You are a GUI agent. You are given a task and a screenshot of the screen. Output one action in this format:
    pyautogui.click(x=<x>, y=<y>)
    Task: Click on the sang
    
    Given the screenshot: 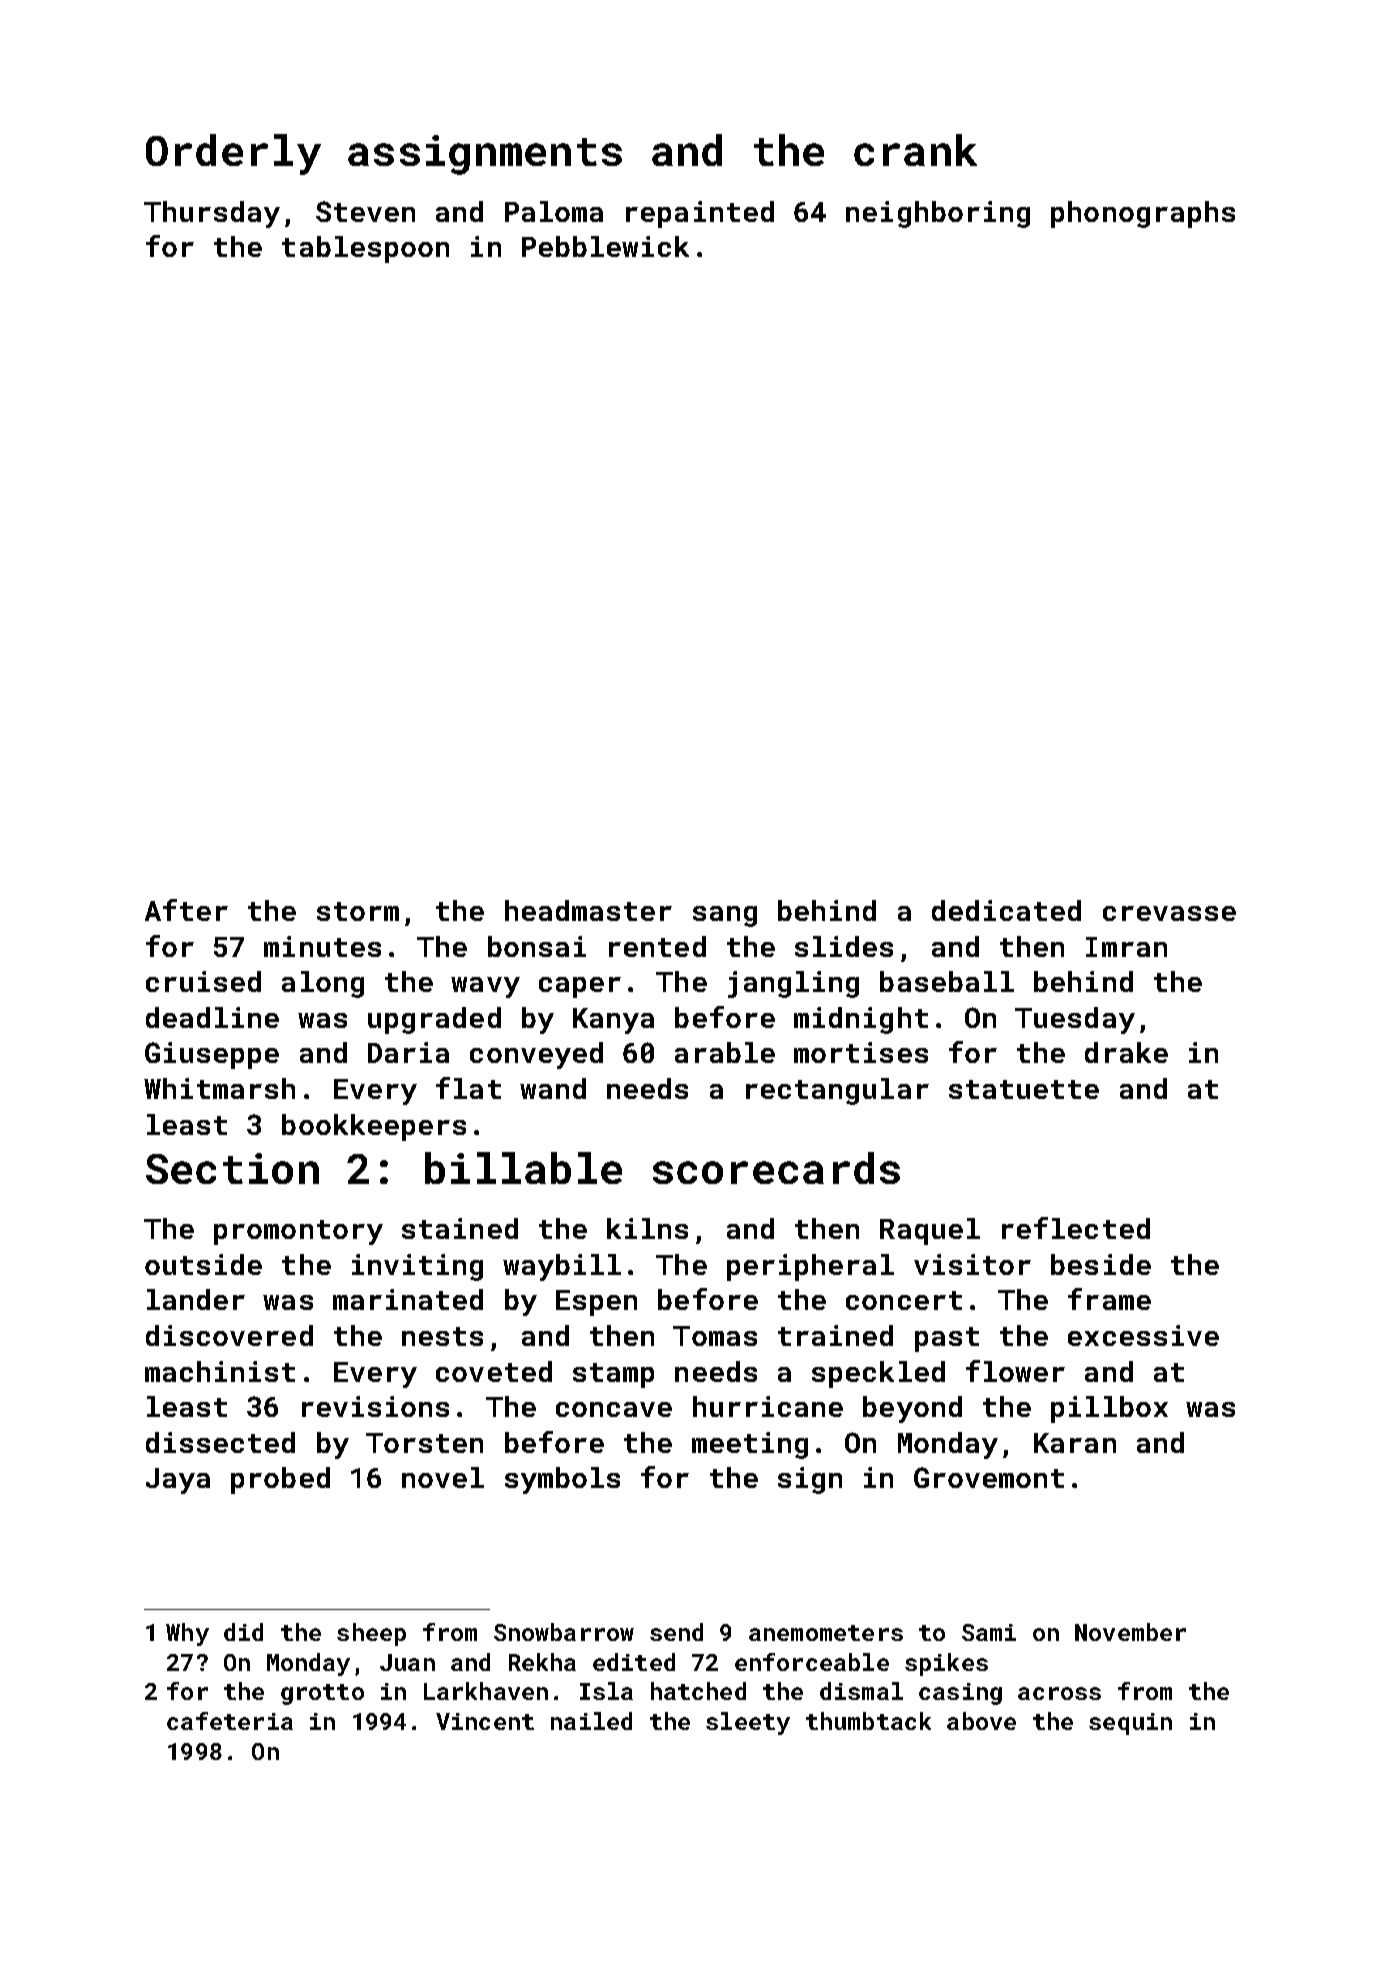 What is the action you would take?
    pyautogui.click(x=725, y=916)
